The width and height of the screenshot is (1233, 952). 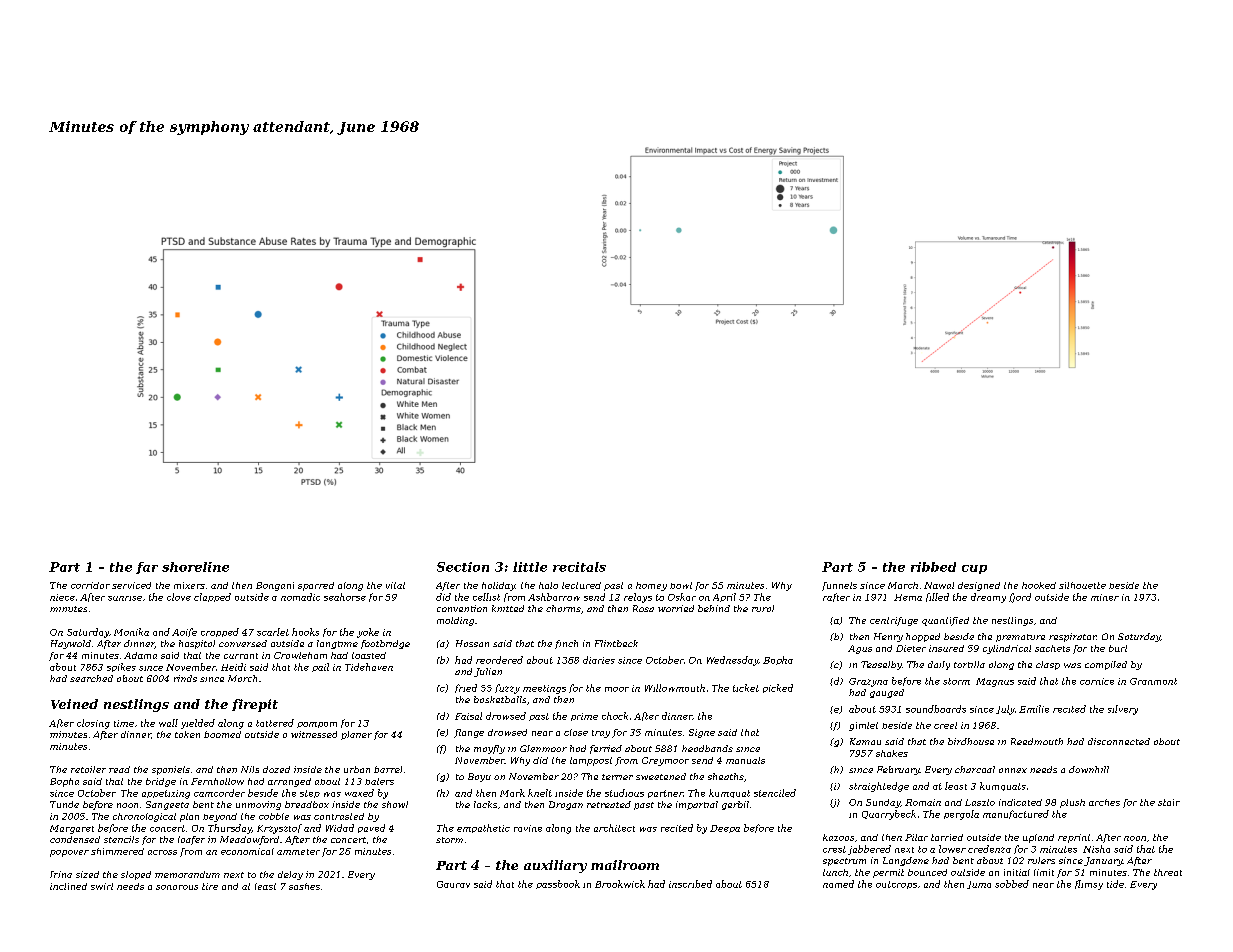 I want to click on Section, so click(x=463, y=567).
